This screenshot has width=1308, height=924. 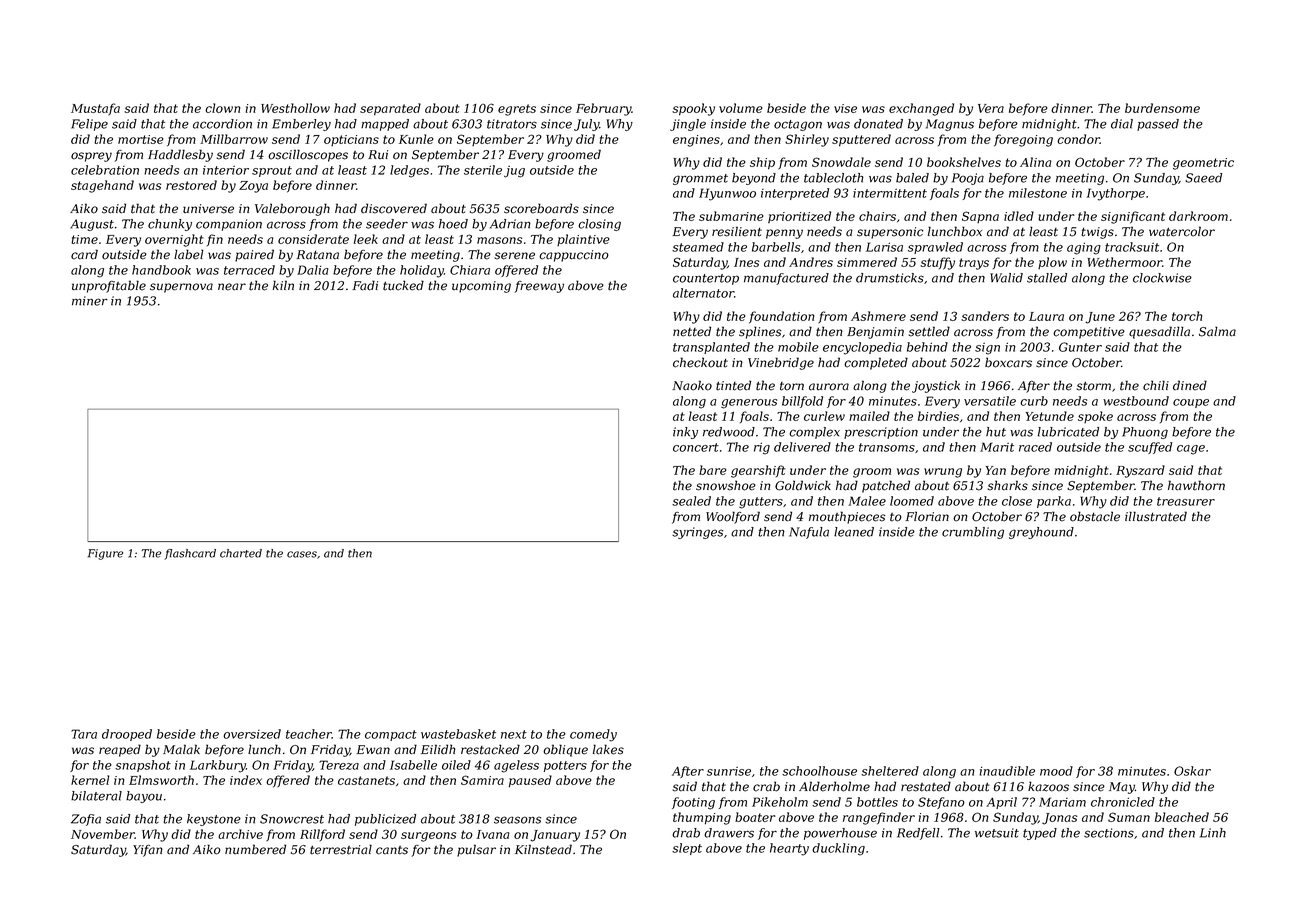 What do you see at coordinates (991, 108) in the screenshot?
I see `Vera` at bounding box center [991, 108].
